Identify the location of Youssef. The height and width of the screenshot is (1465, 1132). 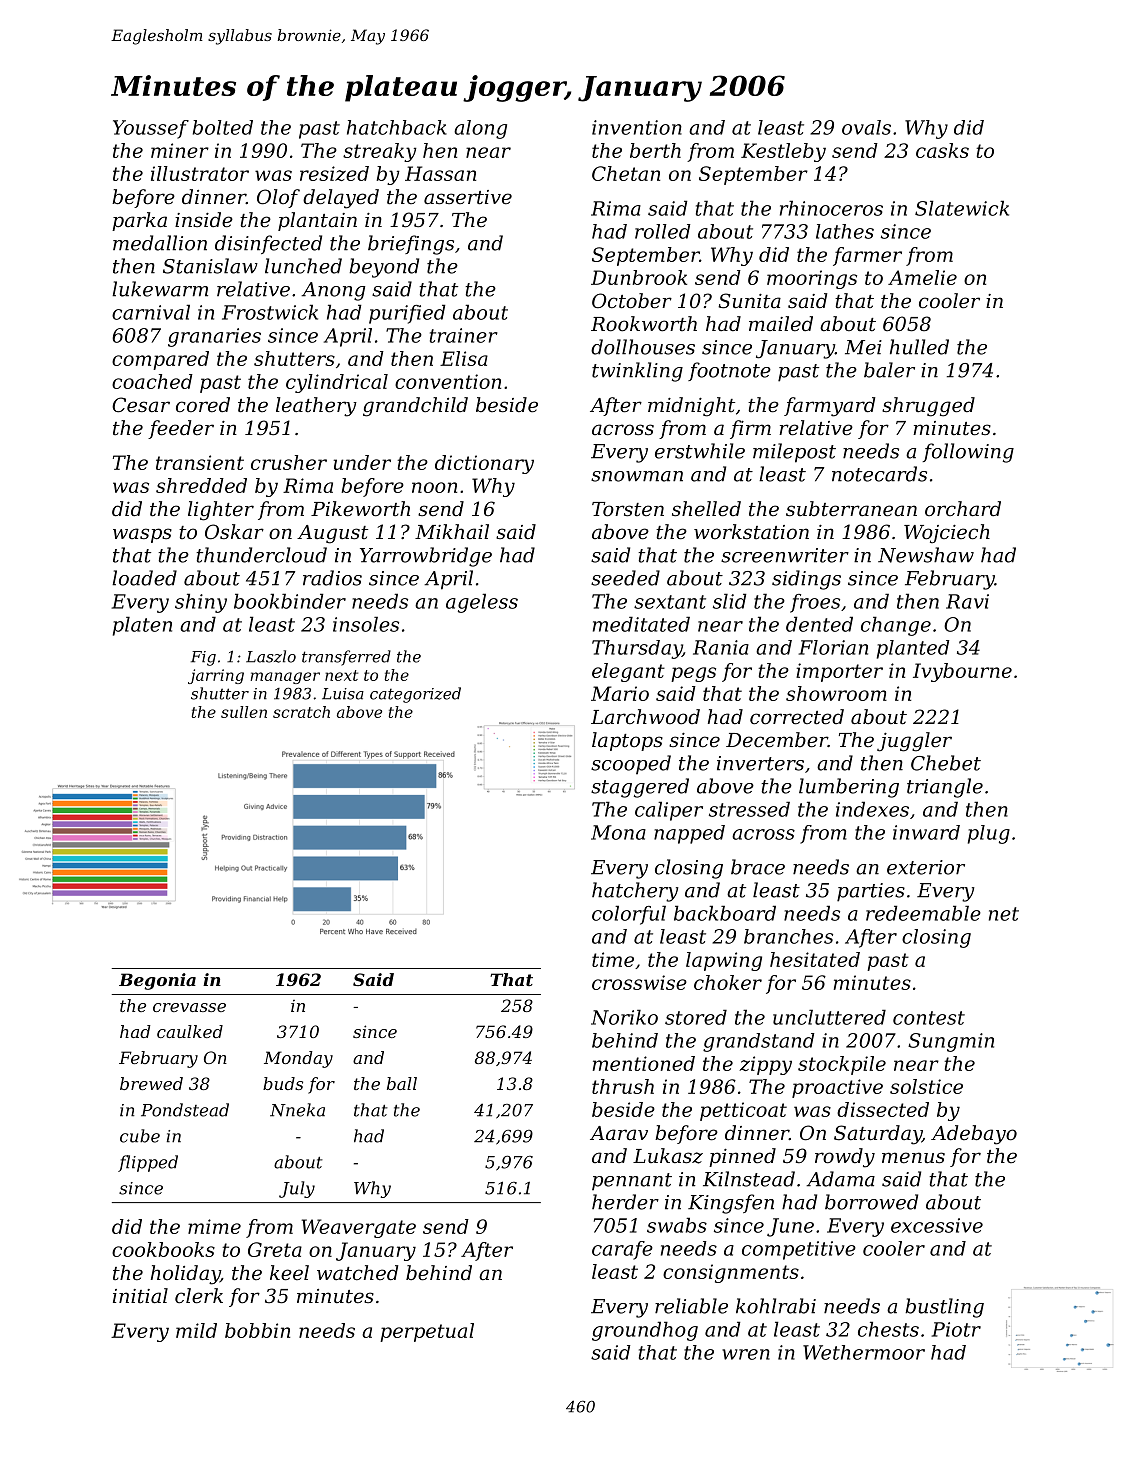
(151, 129).
